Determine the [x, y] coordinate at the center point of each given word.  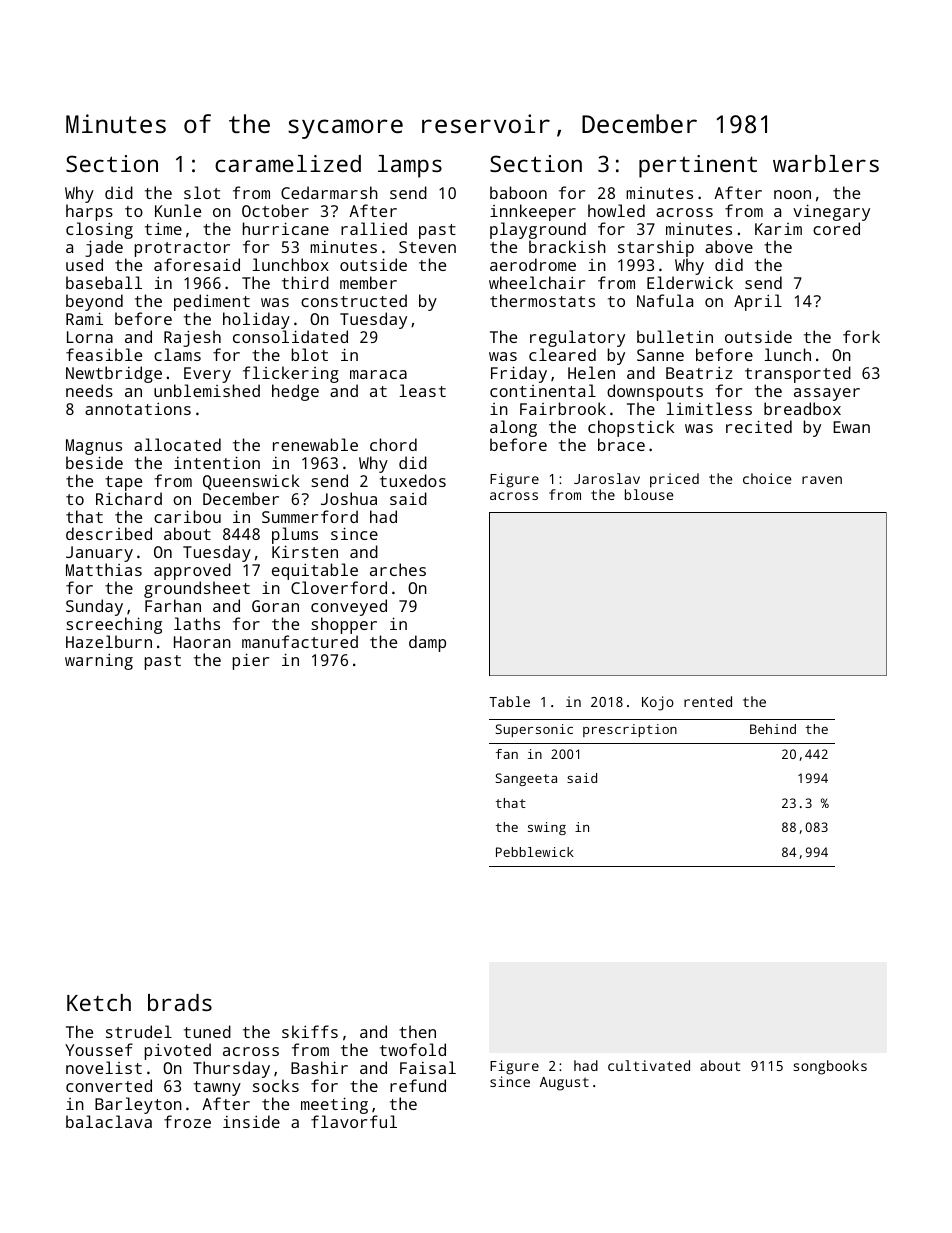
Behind [773, 729]
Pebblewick [535, 852]
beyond [94, 302]
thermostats [542, 300]
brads [180, 1002]
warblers [826, 163]
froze [187, 1121]
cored [836, 228]
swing [547, 828]
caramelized [288, 163]
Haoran [202, 642]
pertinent [698, 166]
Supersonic [534, 730]
